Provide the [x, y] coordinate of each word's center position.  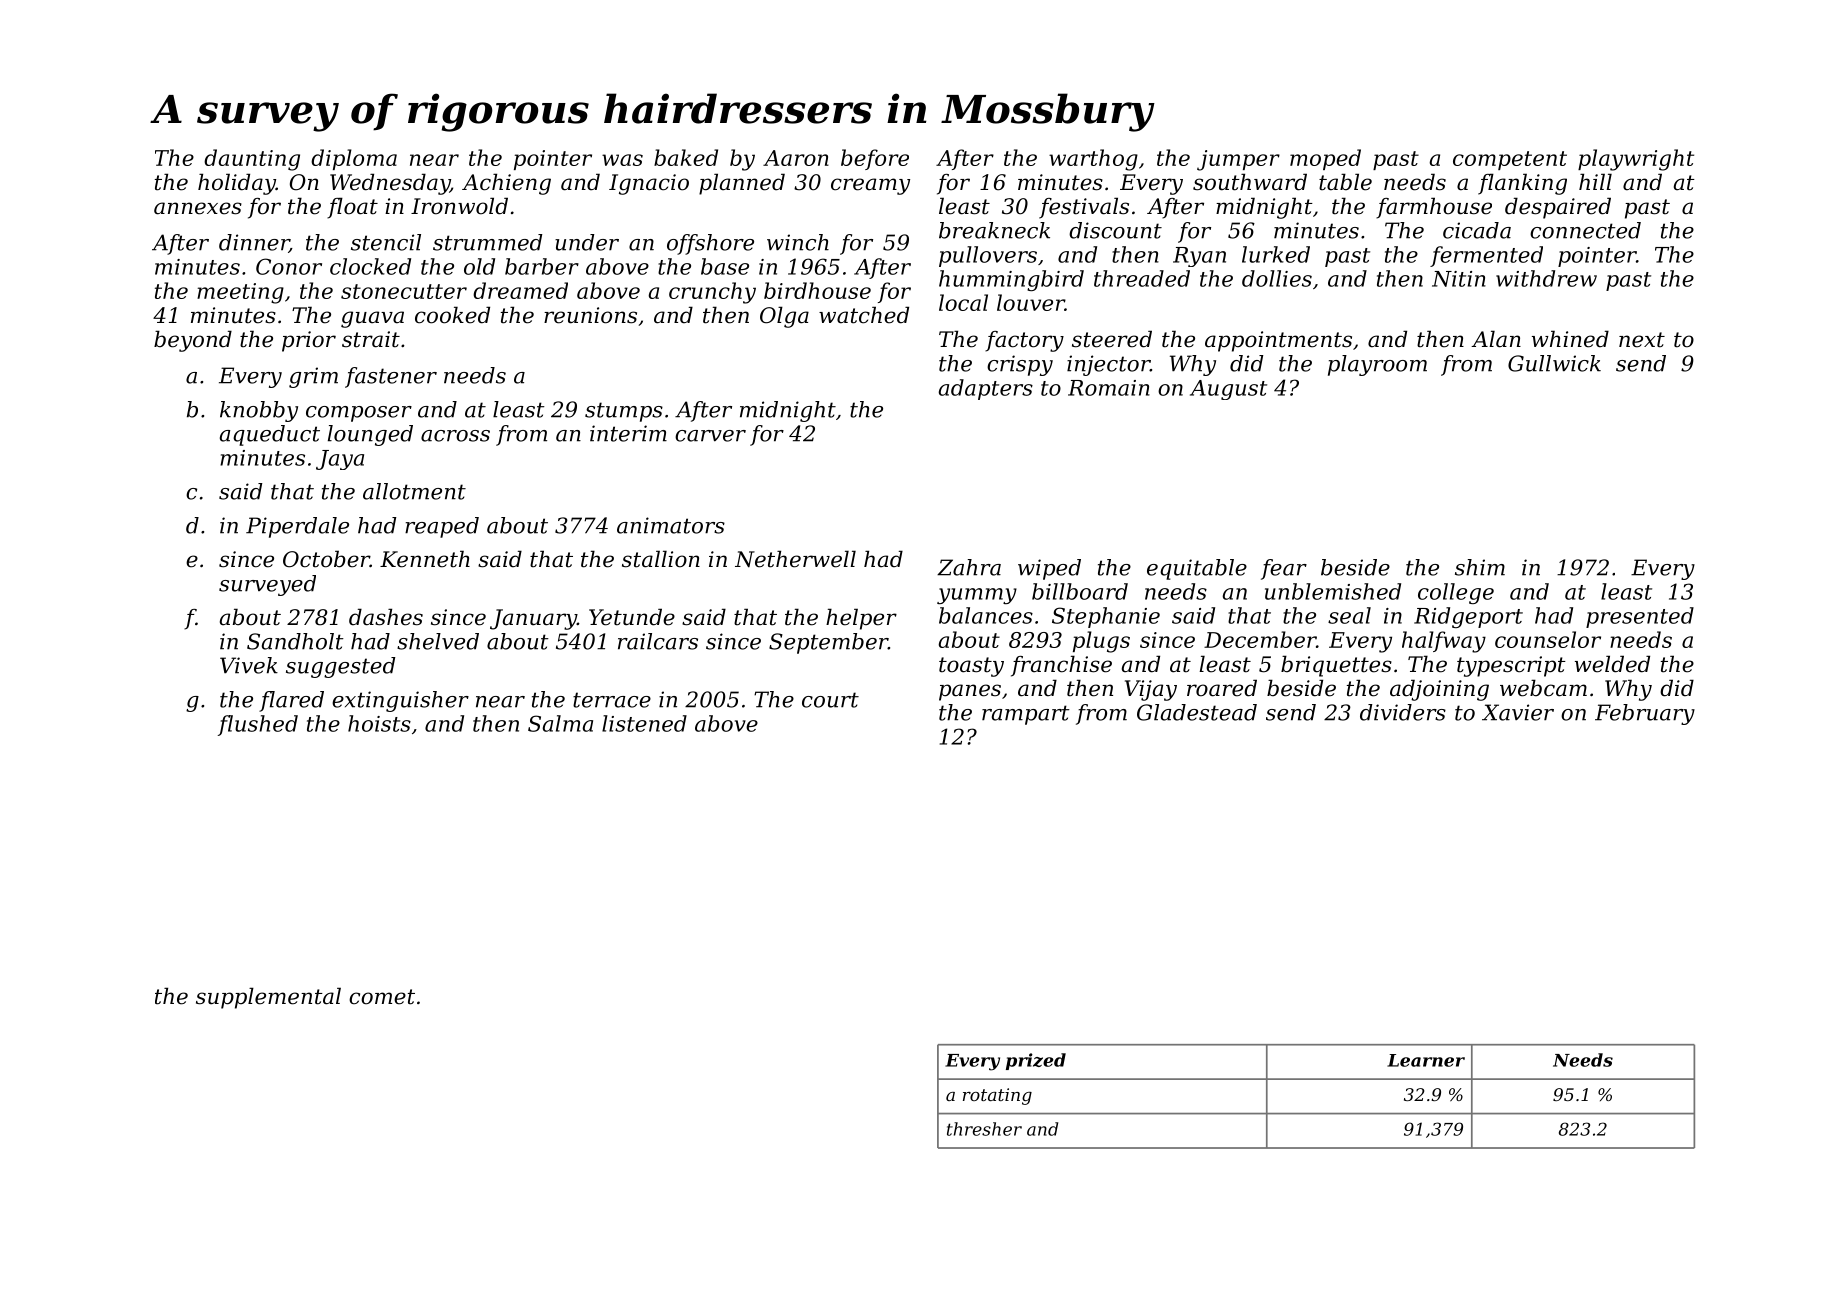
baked [686, 157]
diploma [354, 159]
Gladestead [1197, 712]
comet [382, 997]
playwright [1636, 160]
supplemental [268, 998]
